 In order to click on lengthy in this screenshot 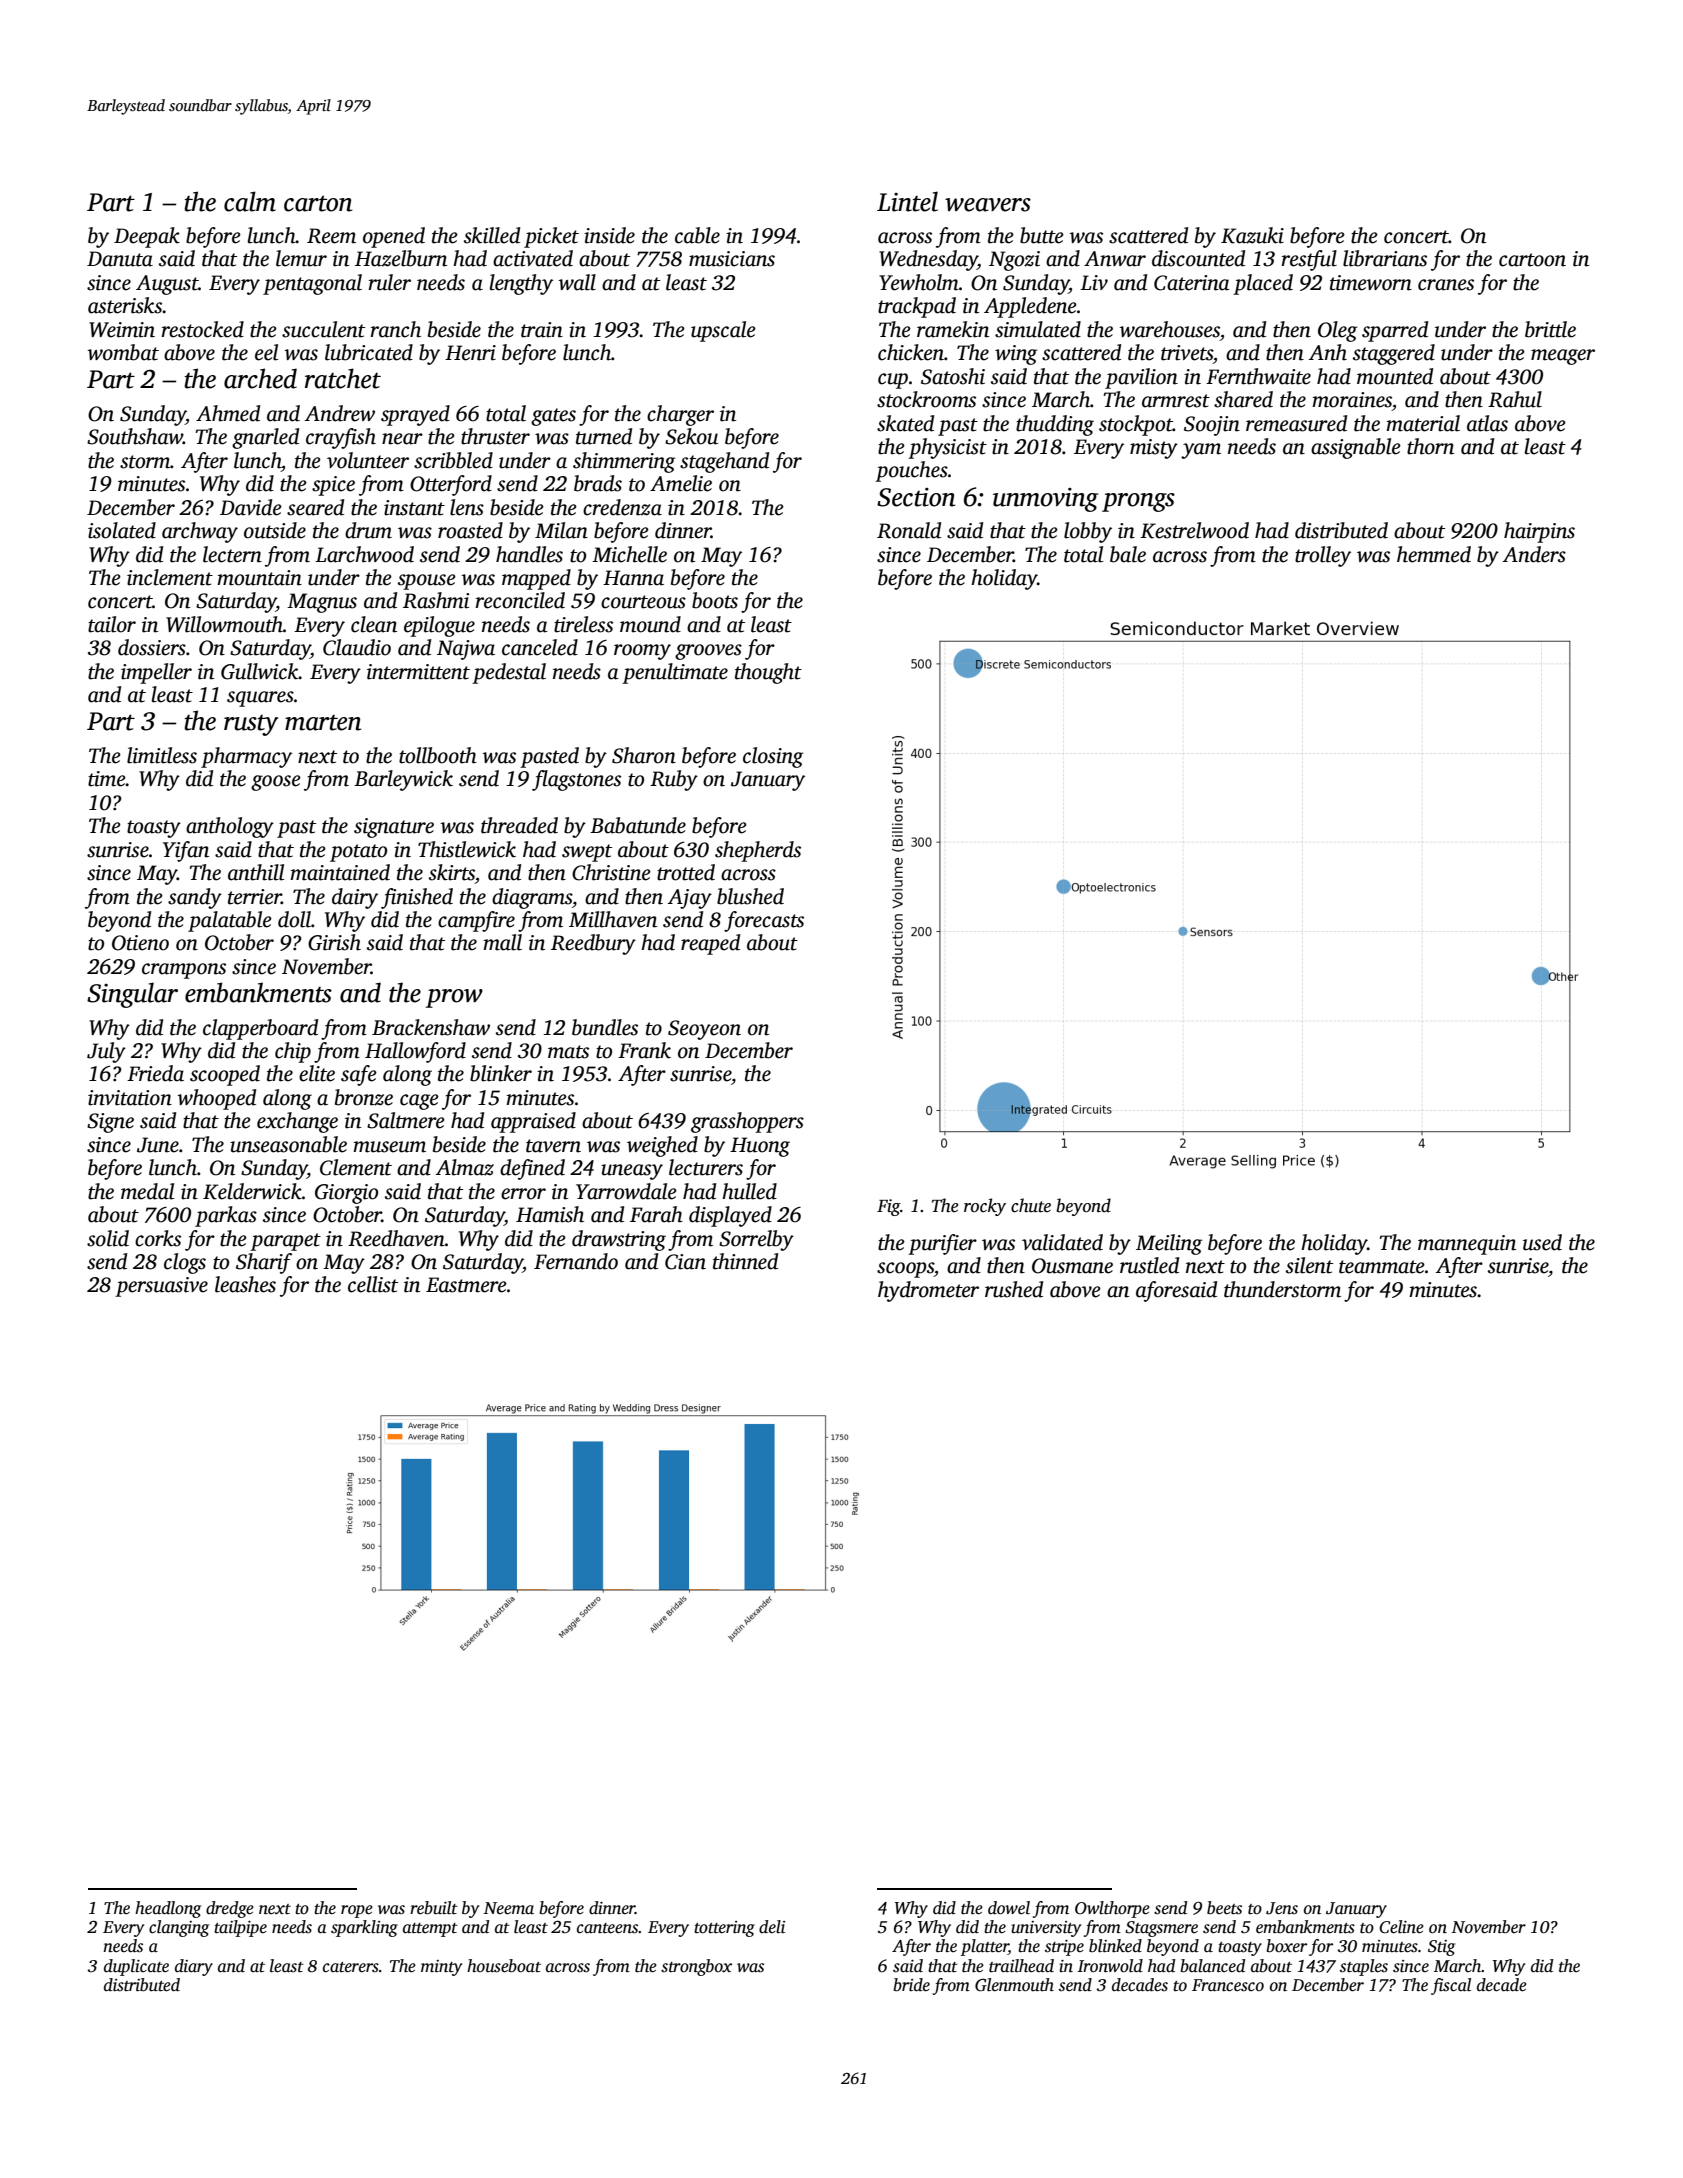, I will do `click(521, 284)`.
